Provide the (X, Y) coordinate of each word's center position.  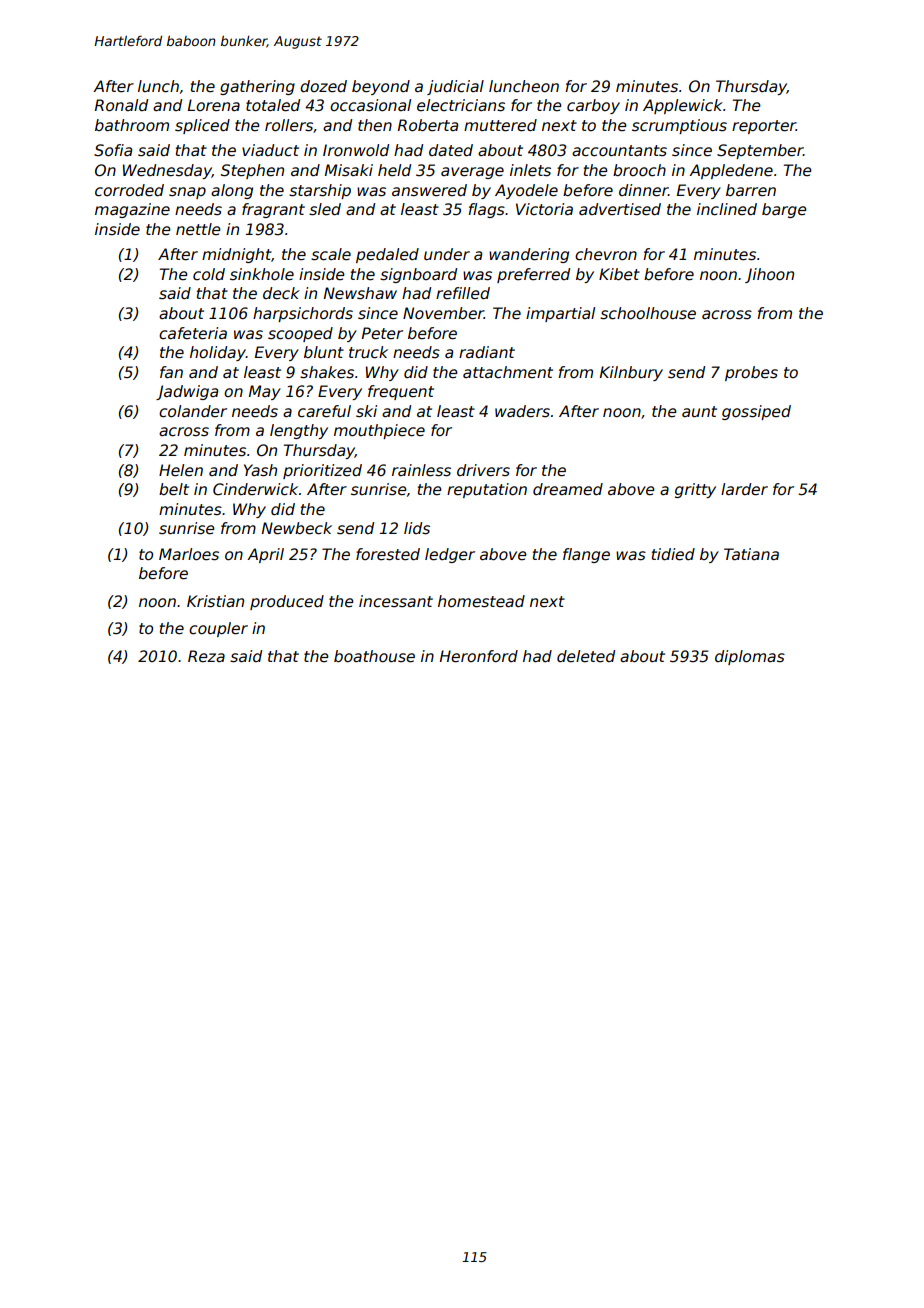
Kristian (215, 601)
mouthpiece (379, 431)
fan (171, 372)
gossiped (756, 412)
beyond (381, 87)
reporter (764, 127)
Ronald (121, 105)
